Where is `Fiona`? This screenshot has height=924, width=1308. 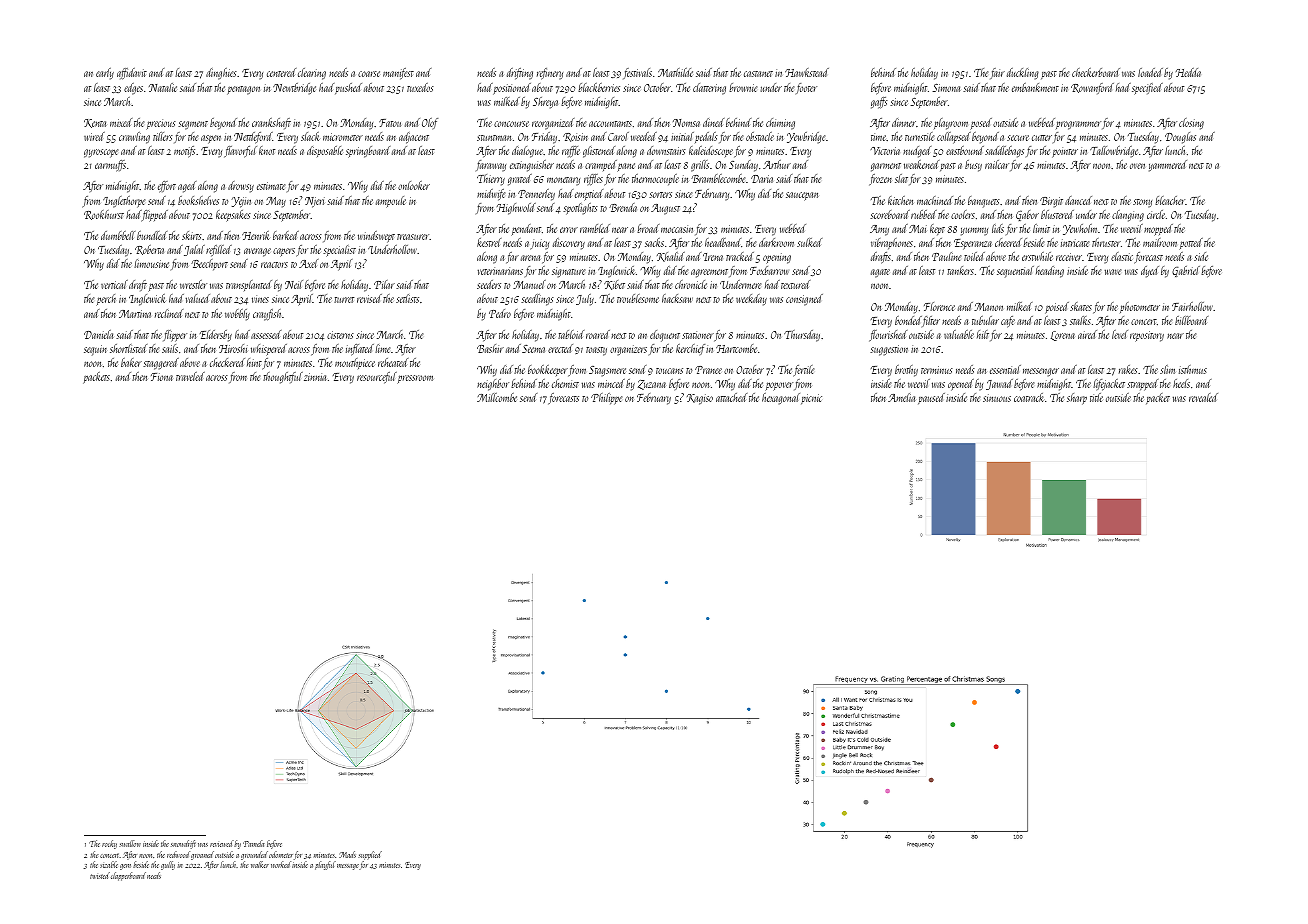
Fiona is located at coordinates (162, 377).
